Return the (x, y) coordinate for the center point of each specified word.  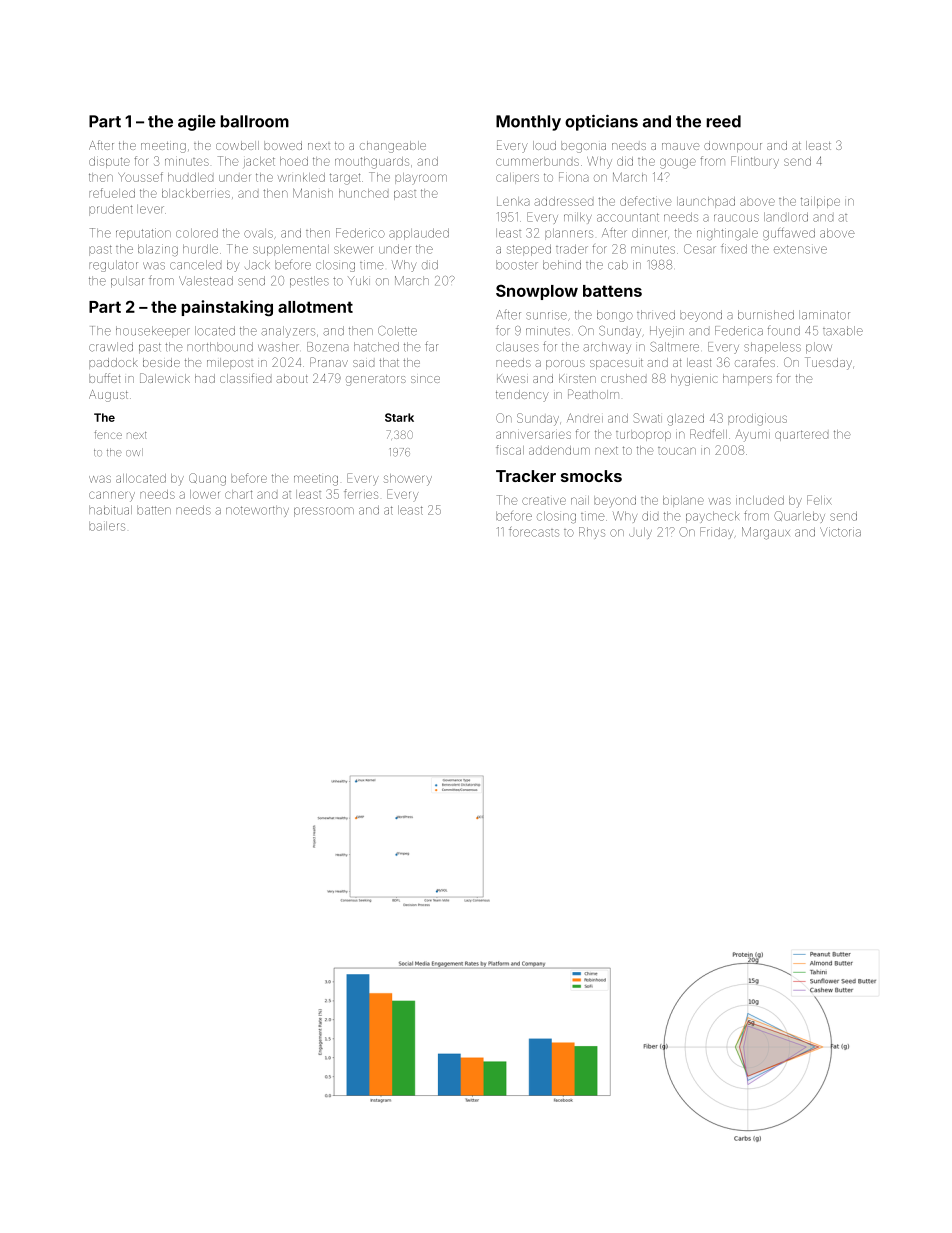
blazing (158, 250)
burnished (766, 315)
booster (517, 265)
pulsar (127, 282)
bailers (107, 526)
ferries (361, 494)
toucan (677, 451)
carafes (755, 362)
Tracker (526, 476)
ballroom (255, 121)
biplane (683, 501)
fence (108, 435)
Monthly (528, 123)
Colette (397, 331)
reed (724, 121)
